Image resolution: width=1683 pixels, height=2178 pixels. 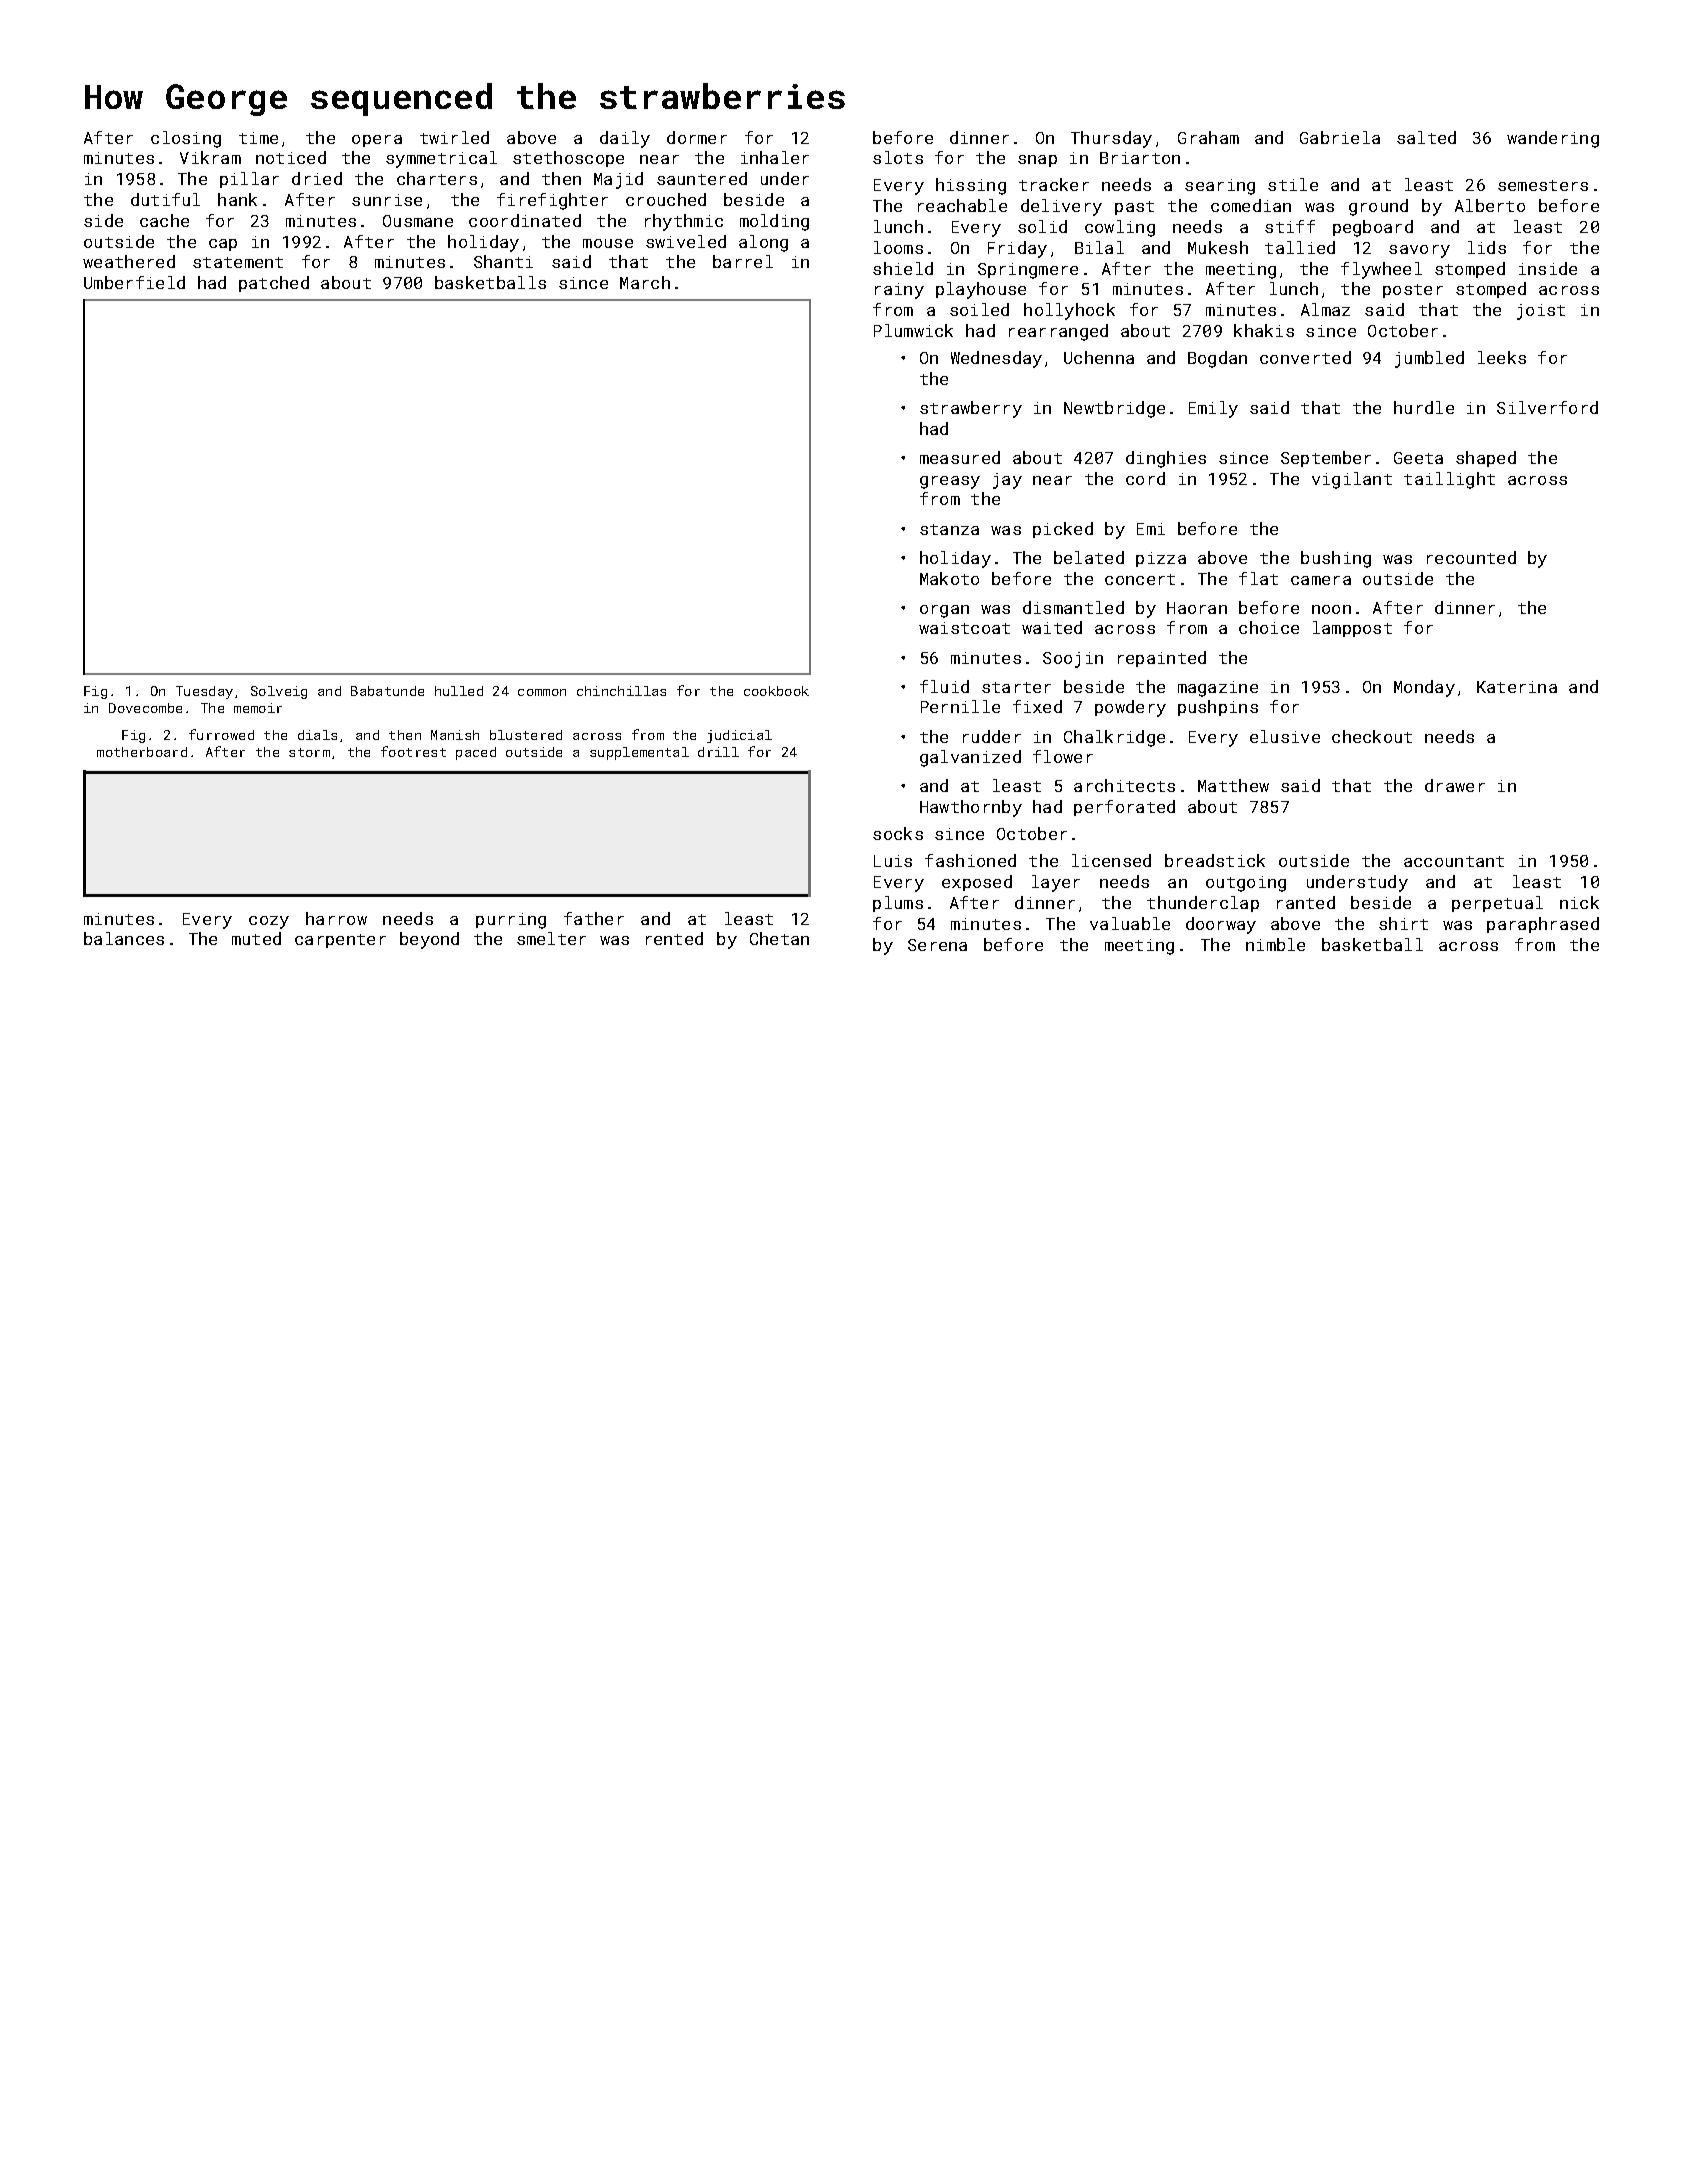 What do you see at coordinates (503, 261) in the image?
I see `Shanti` at bounding box center [503, 261].
